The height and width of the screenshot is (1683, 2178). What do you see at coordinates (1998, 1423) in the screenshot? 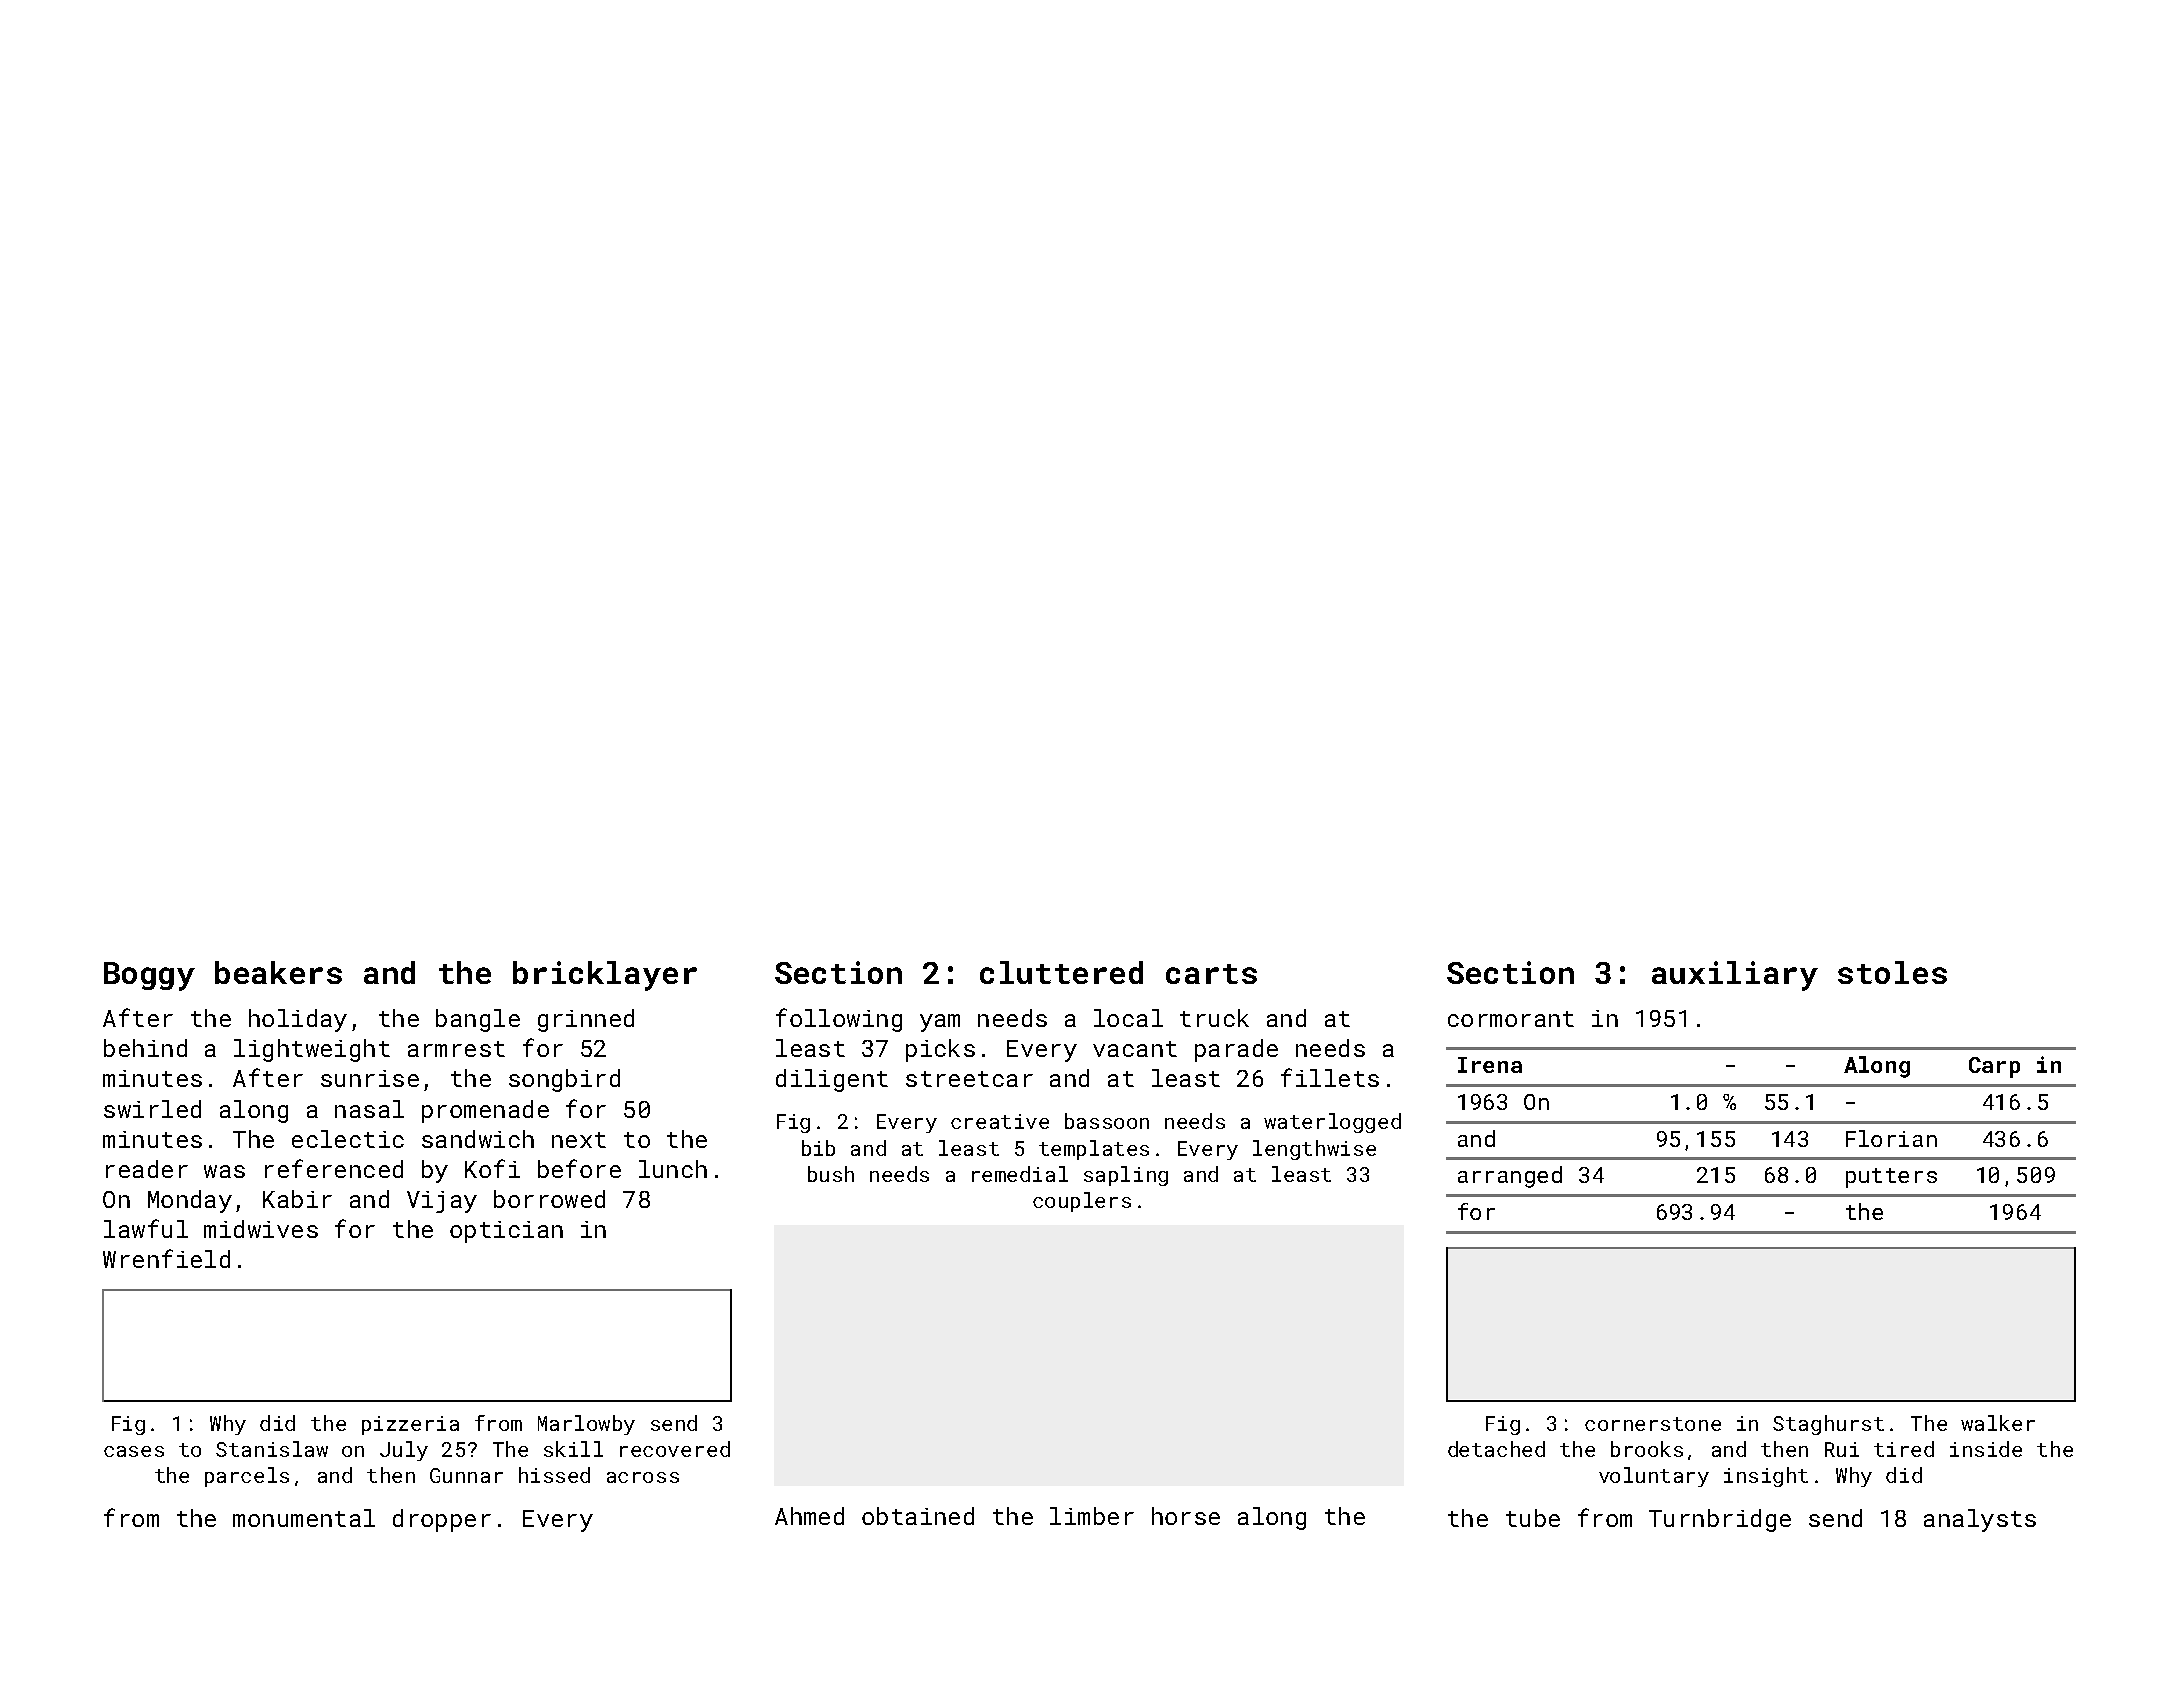
I see `walker` at bounding box center [1998, 1423].
